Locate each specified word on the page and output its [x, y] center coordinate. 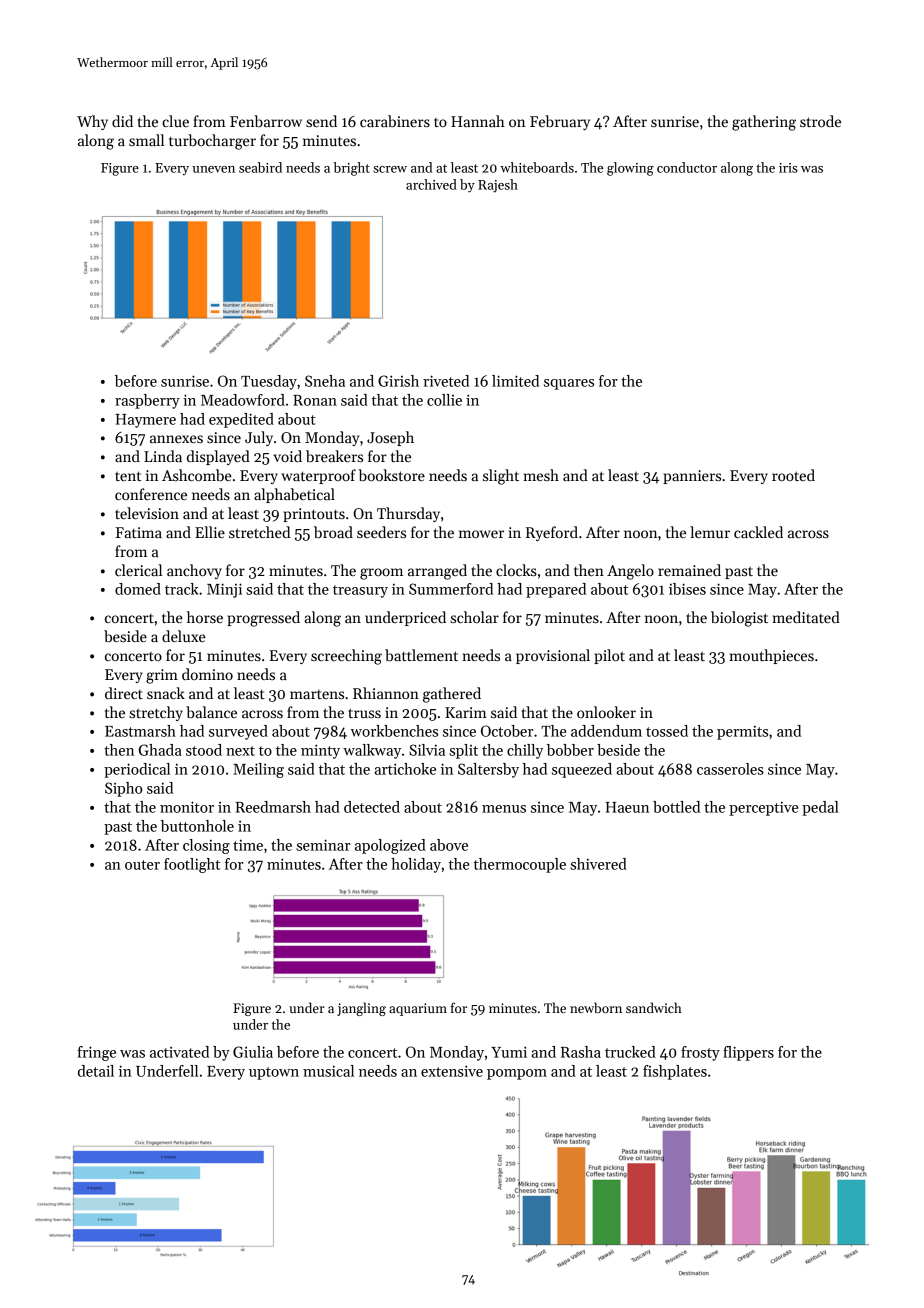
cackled [758, 532]
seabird [260, 167]
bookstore [391, 475]
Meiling [258, 770]
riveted [446, 381]
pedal [820, 808]
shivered [598, 864]
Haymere [146, 421]
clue [175, 121]
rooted [793, 475]
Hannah [478, 121]
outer [142, 865]
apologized [390, 846]
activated [179, 1052]
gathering [764, 123]
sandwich [654, 1007]
